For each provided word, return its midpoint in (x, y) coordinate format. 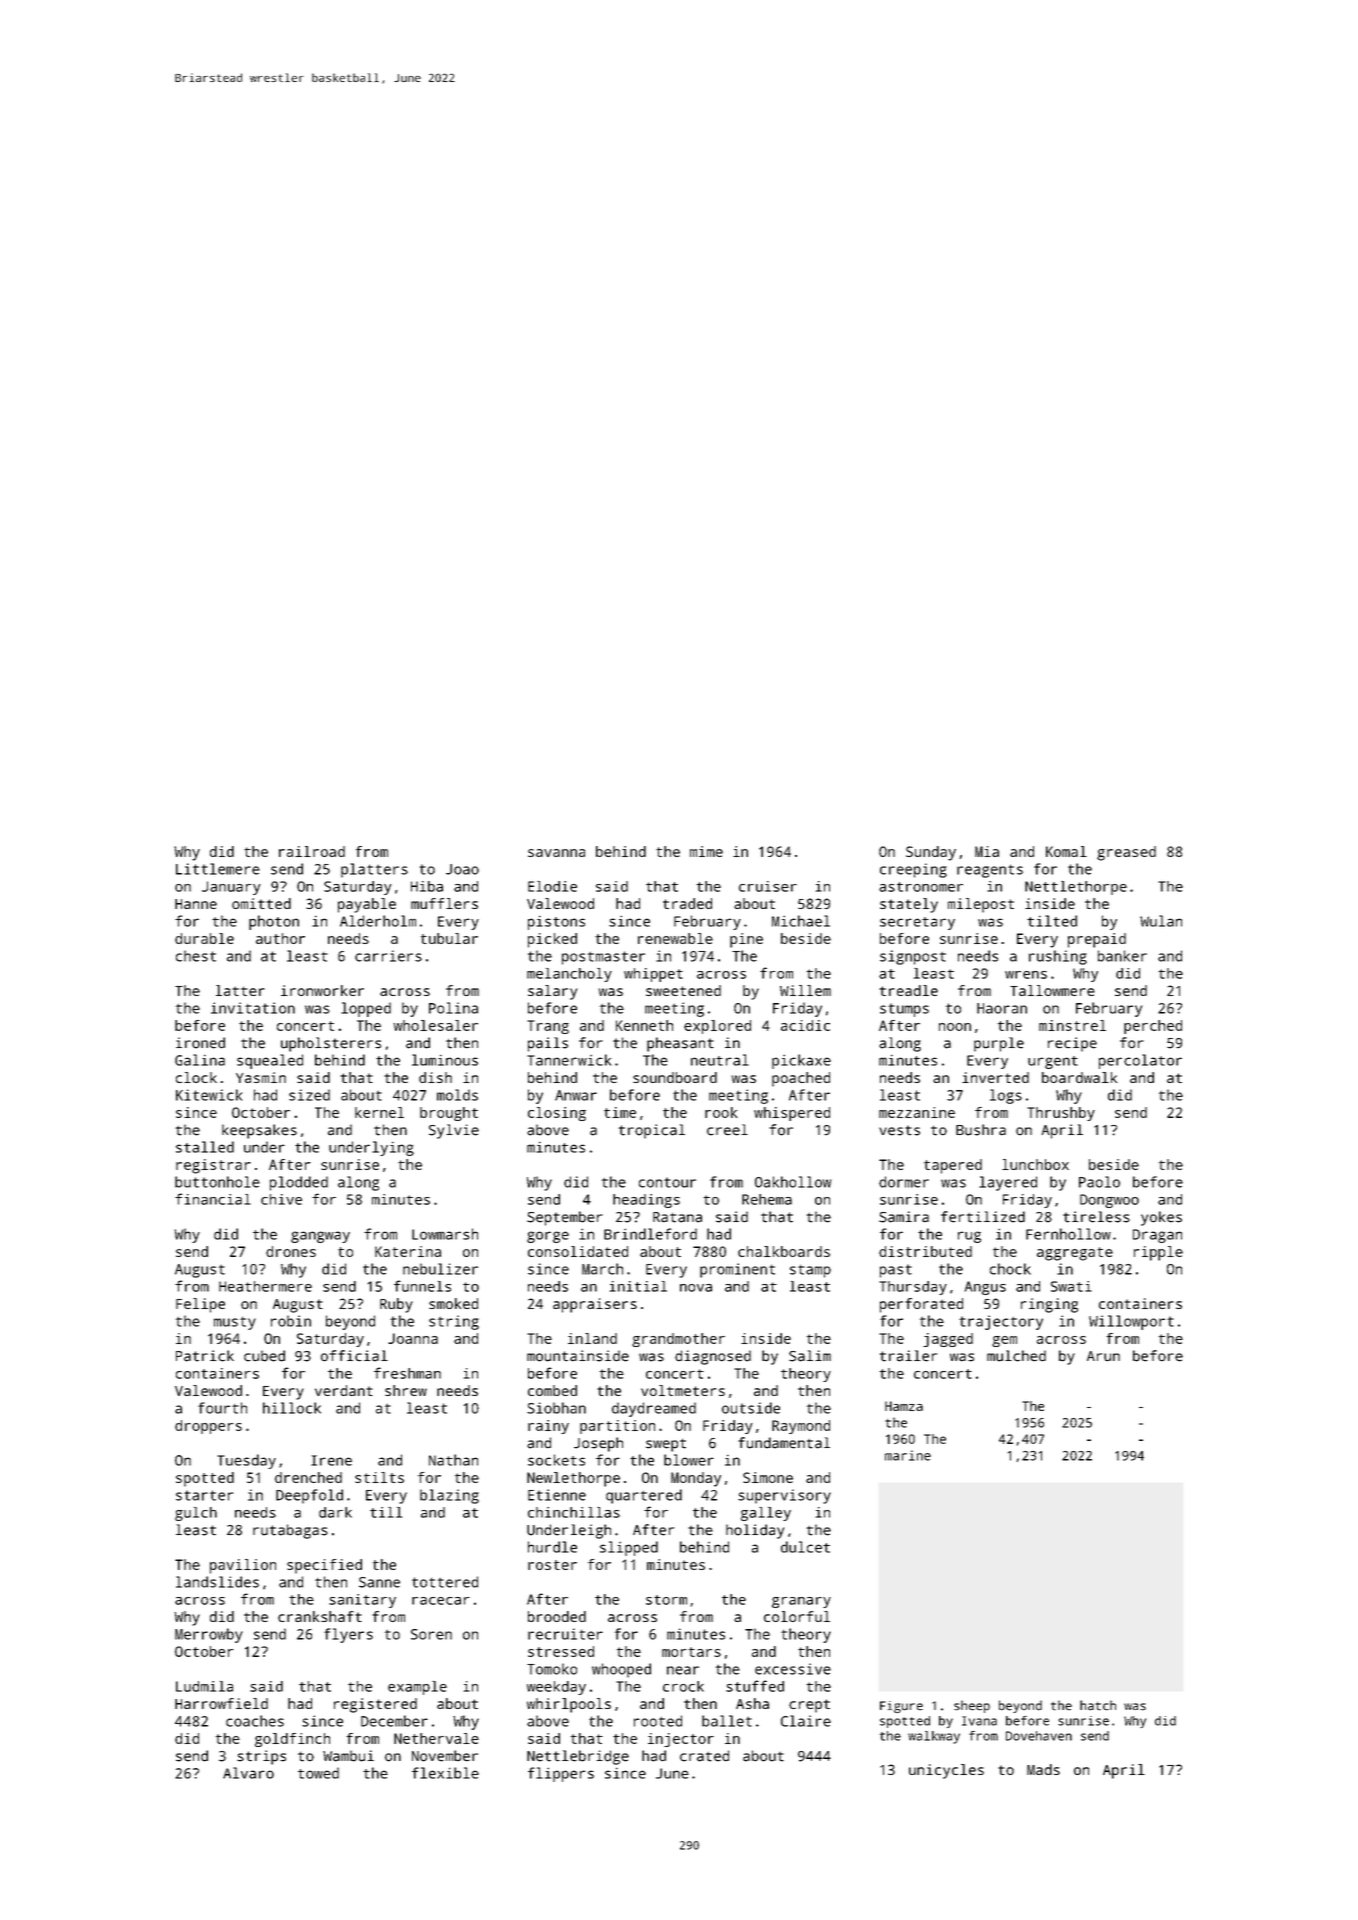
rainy (548, 1427)
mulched (1016, 1356)
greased (1126, 853)
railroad (312, 851)
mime (706, 851)
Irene (331, 1460)
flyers (348, 1635)
